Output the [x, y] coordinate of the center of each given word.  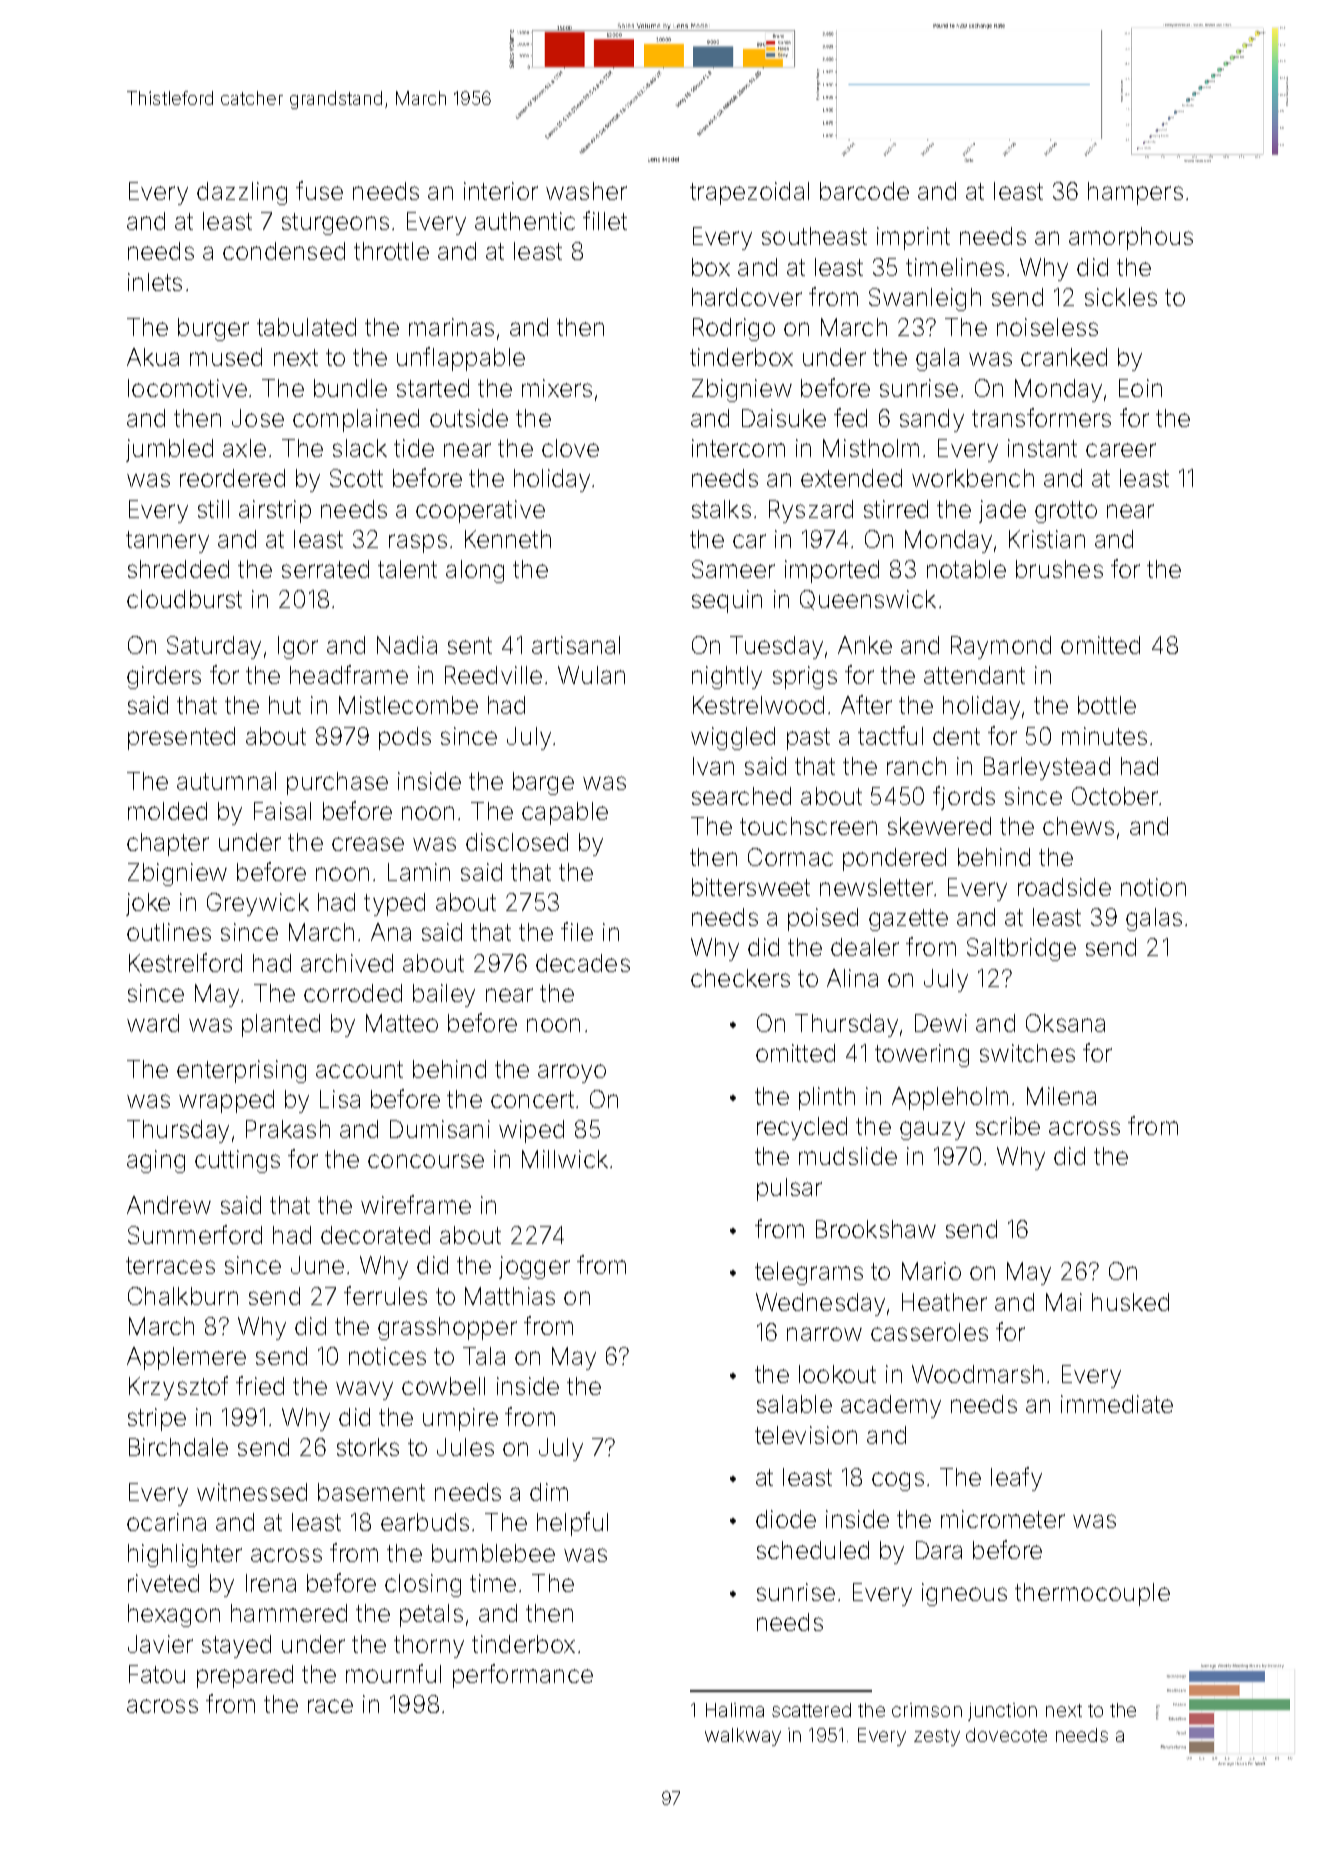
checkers [740, 978]
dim [549, 1492]
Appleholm [950, 1098]
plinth [827, 1098]
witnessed [252, 1492]
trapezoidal [749, 193]
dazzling [242, 193]
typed [394, 904]
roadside [1064, 887]
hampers [1135, 193]
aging [156, 1161]
